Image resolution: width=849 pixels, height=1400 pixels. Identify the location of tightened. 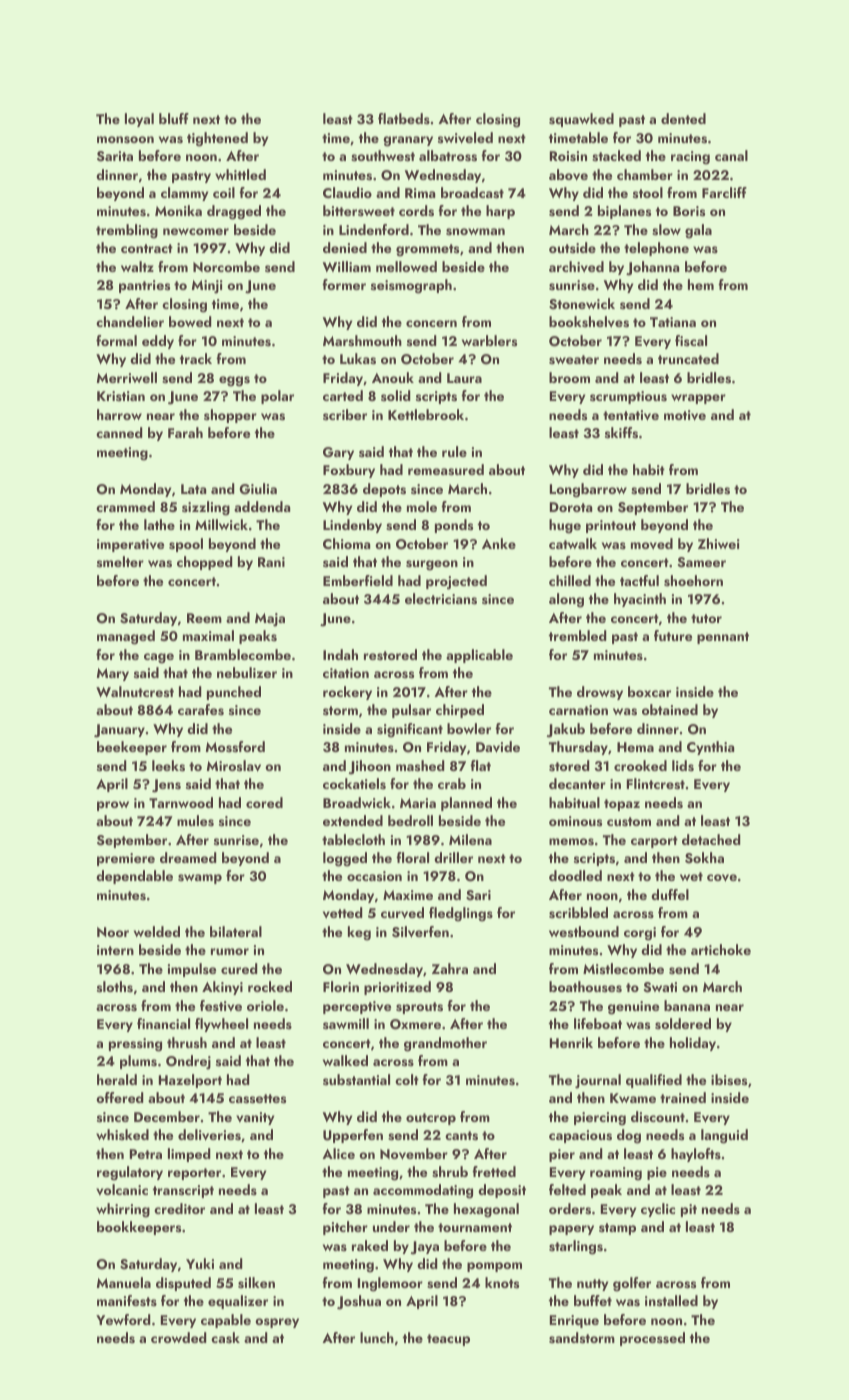
(217, 139).
